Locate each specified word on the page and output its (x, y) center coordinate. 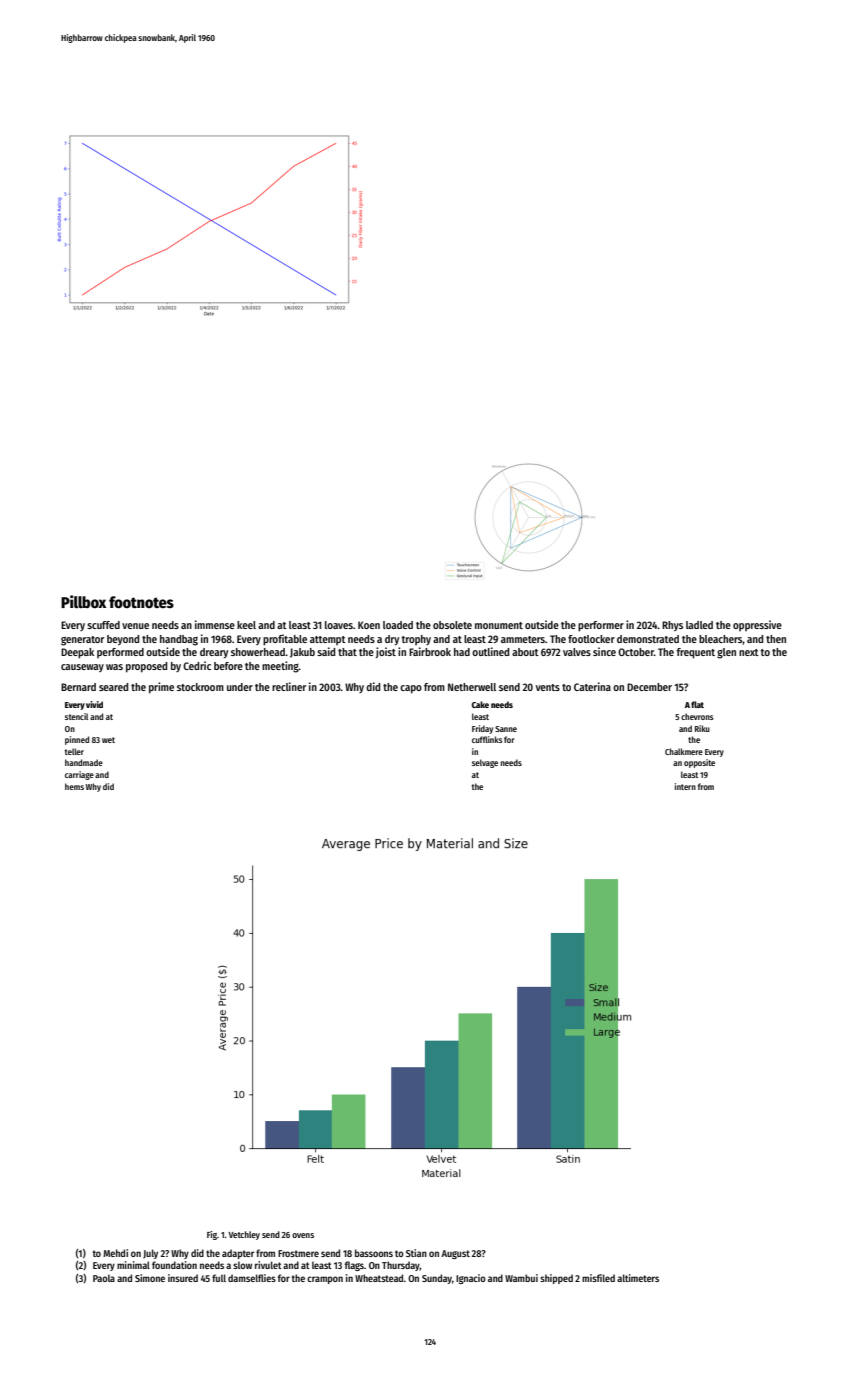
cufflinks (487, 739)
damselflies (252, 1278)
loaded (398, 625)
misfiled (598, 1278)
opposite (699, 763)
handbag (179, 640)
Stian (416, 1253)
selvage (485, 763)
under (240, 687)
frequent (696, 653)
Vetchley (244, 1235)
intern (685, 786)
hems (74, 786)
